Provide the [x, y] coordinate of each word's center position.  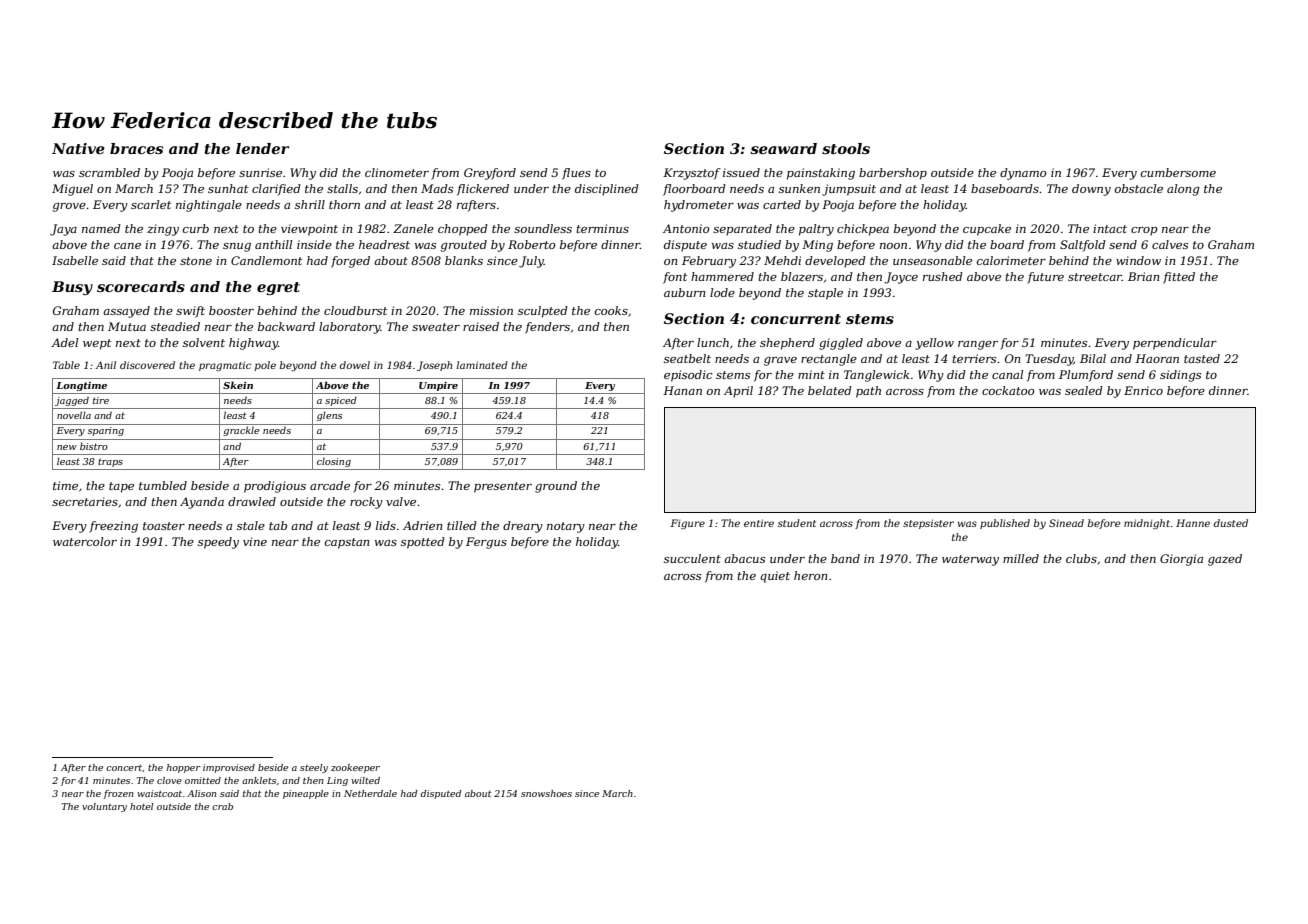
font [675, 278]
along [1183, 190]
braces [136, 148]
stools [846, 148]
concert [124, 768]
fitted [1179, 278]
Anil [106, 365]
